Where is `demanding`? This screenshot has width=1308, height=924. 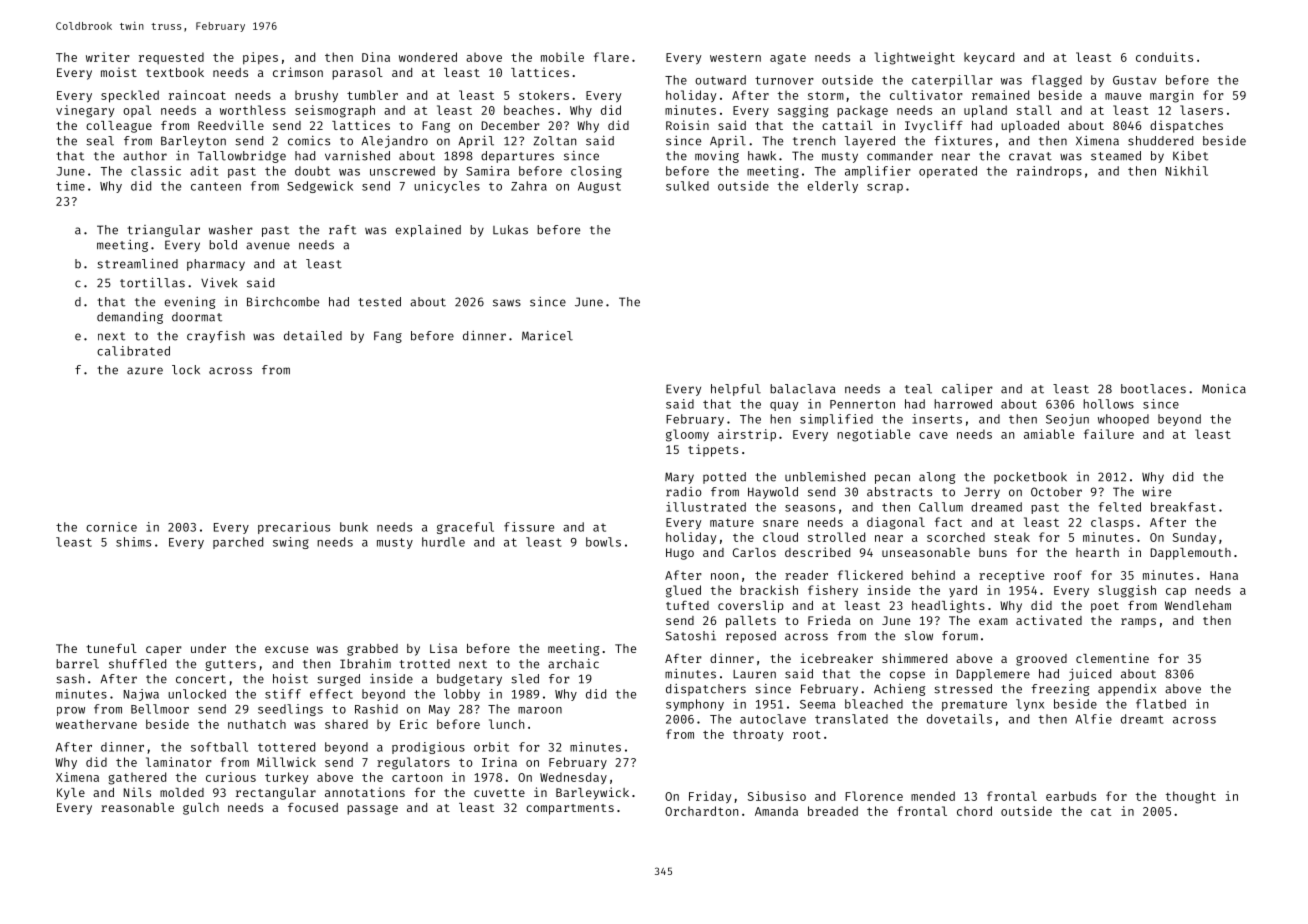
demanding is located at coordinates (130, 318).
